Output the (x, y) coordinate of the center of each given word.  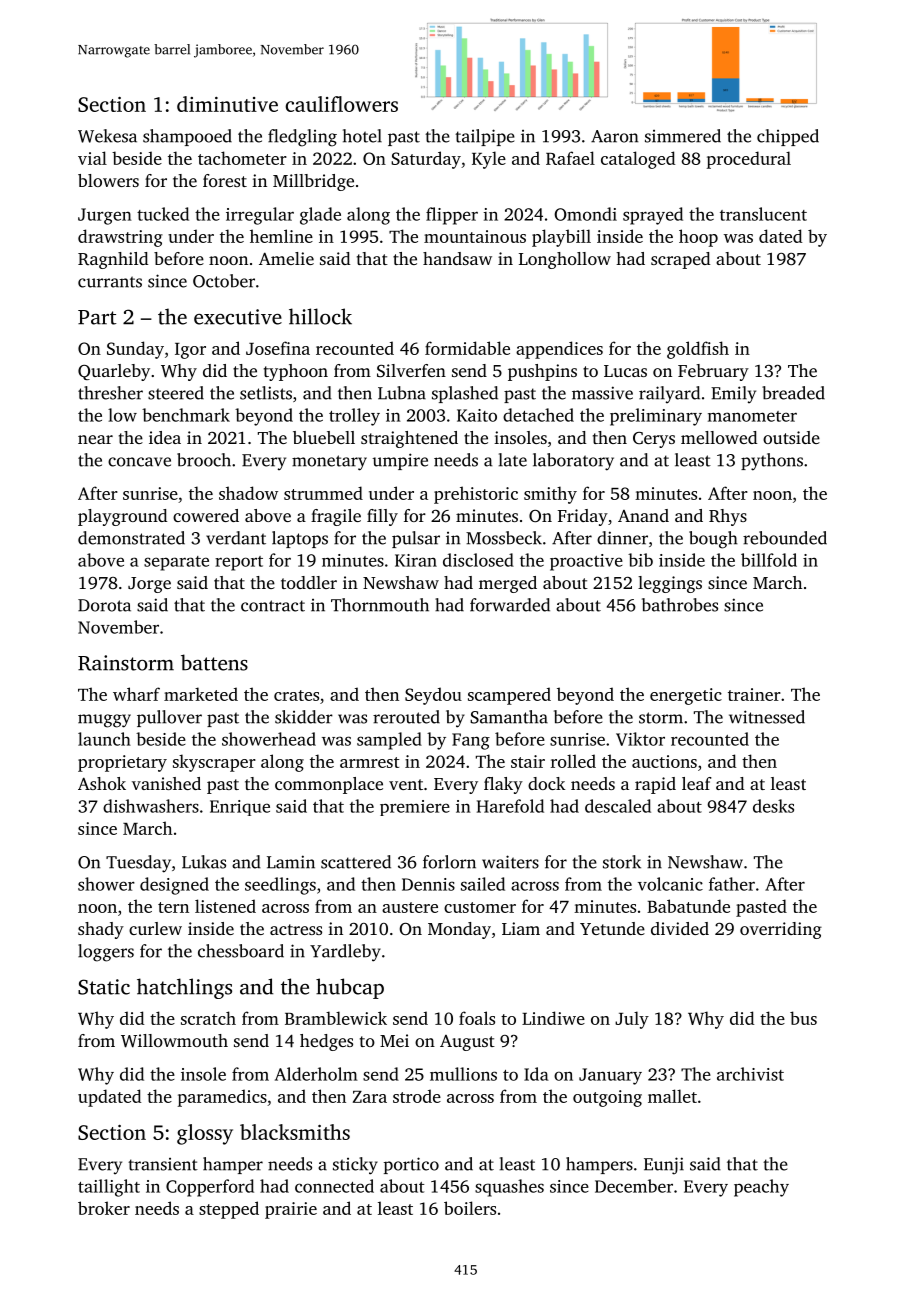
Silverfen (411, 370)
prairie (291, 1210)
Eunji (664, 1166)
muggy (104, 721)
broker (104, 1208)
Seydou (433, 696)
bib (640, 560)
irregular (260, 216)
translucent (763, 214)
